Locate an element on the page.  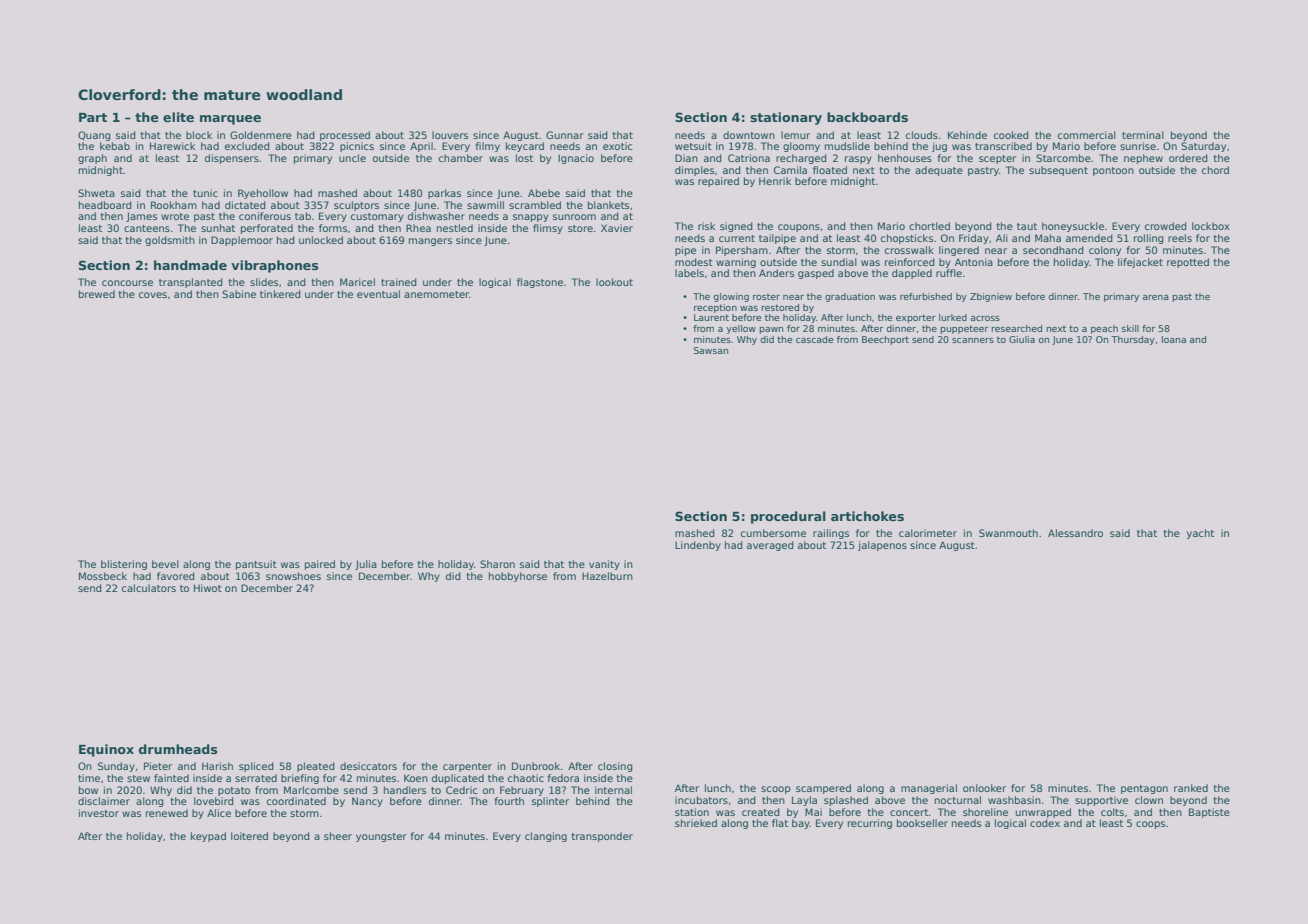
repotted is located at coordinates (1188, 263).
